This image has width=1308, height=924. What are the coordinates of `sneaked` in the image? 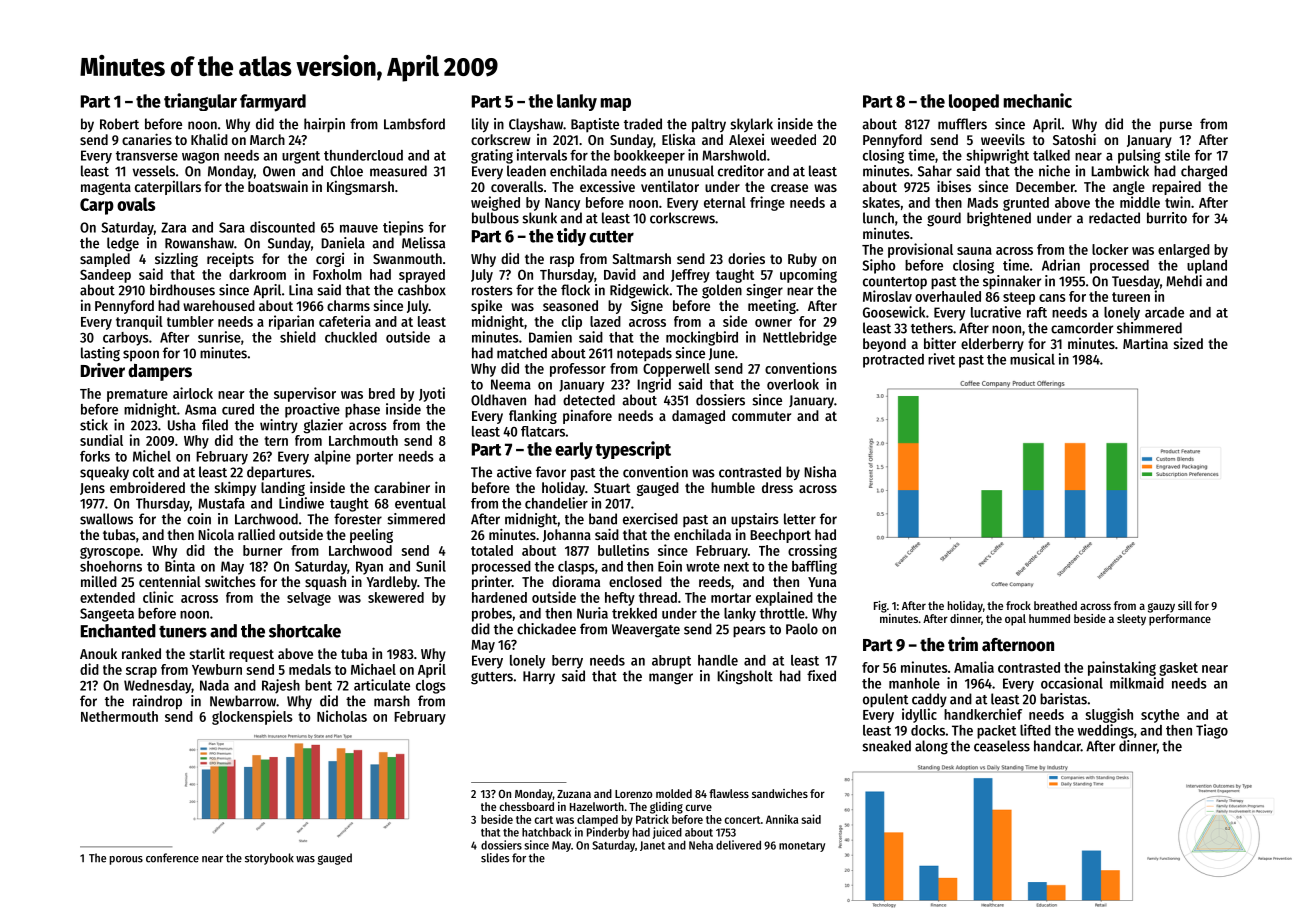 It's located at (886, 746).
